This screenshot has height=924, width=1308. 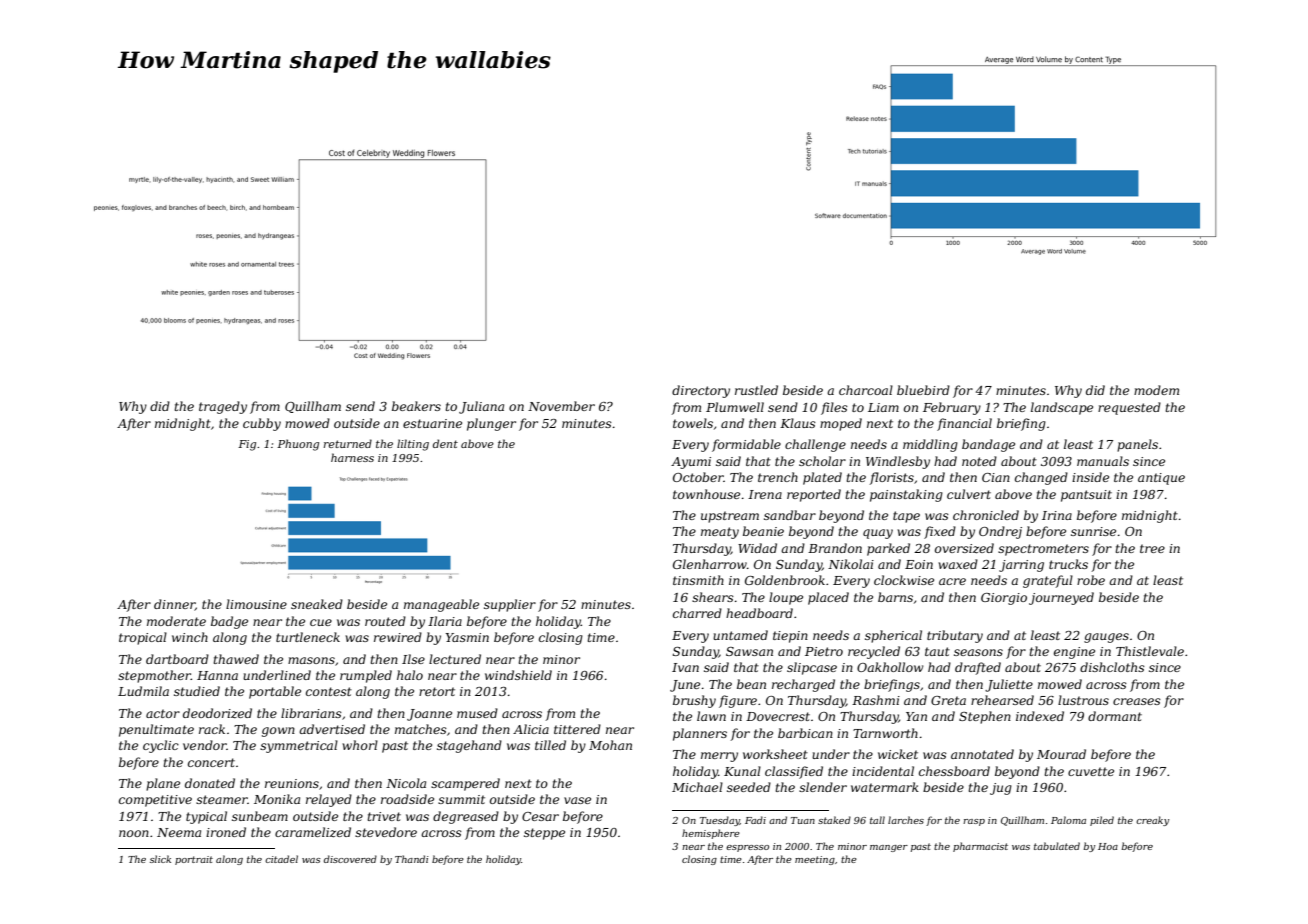 I want to click on beakers, so click(x=416, y=406).
